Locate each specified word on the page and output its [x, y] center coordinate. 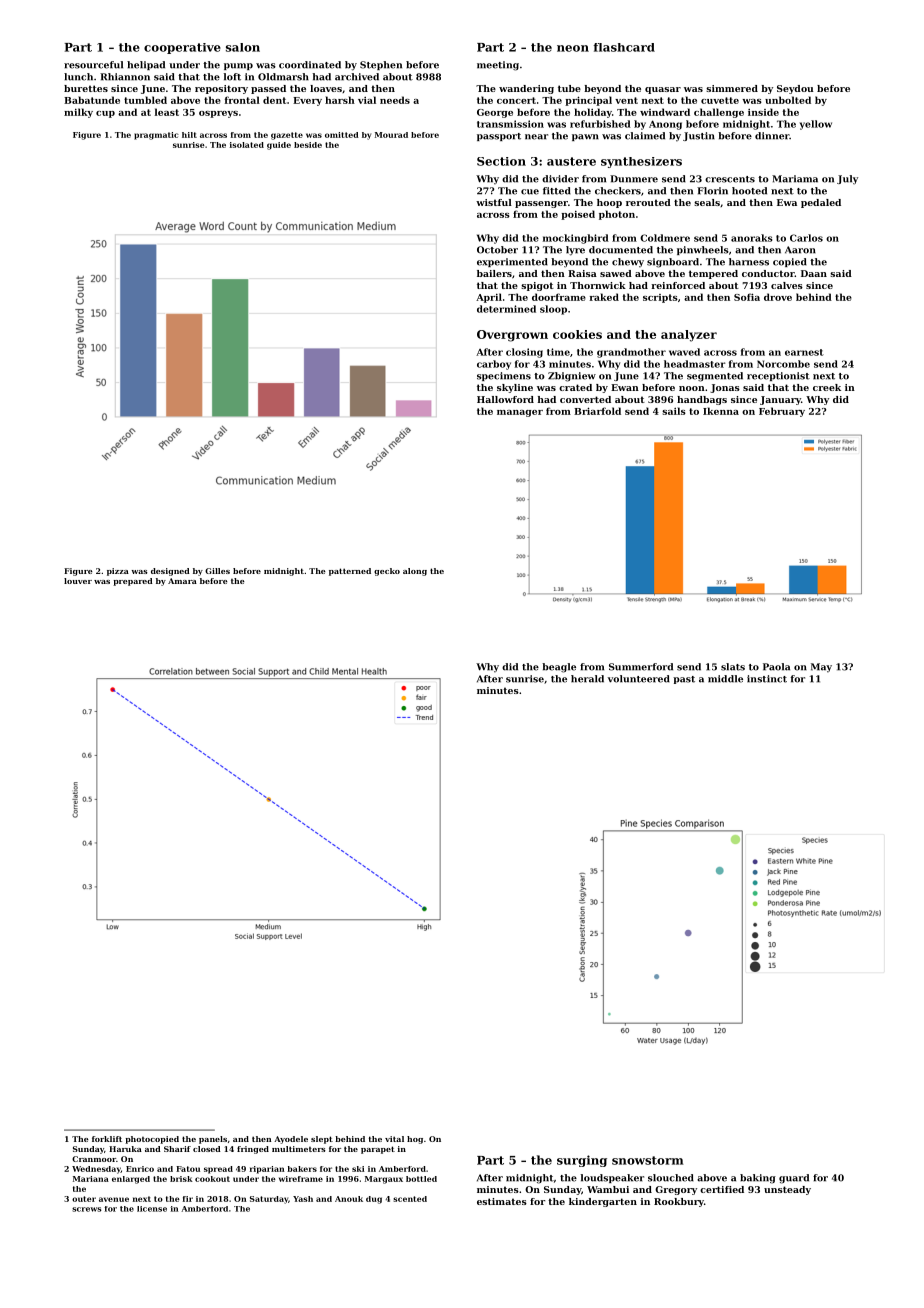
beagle [559, 668]
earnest [804, 352]
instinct [767, 679]
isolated [247, 145]
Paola [776, 667]
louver [78, 581]
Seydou [795, 89]
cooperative [182, 48]
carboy [494, 365]
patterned [350, 572]
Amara [182, 581]
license [152, 1209]
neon [573, 48]
